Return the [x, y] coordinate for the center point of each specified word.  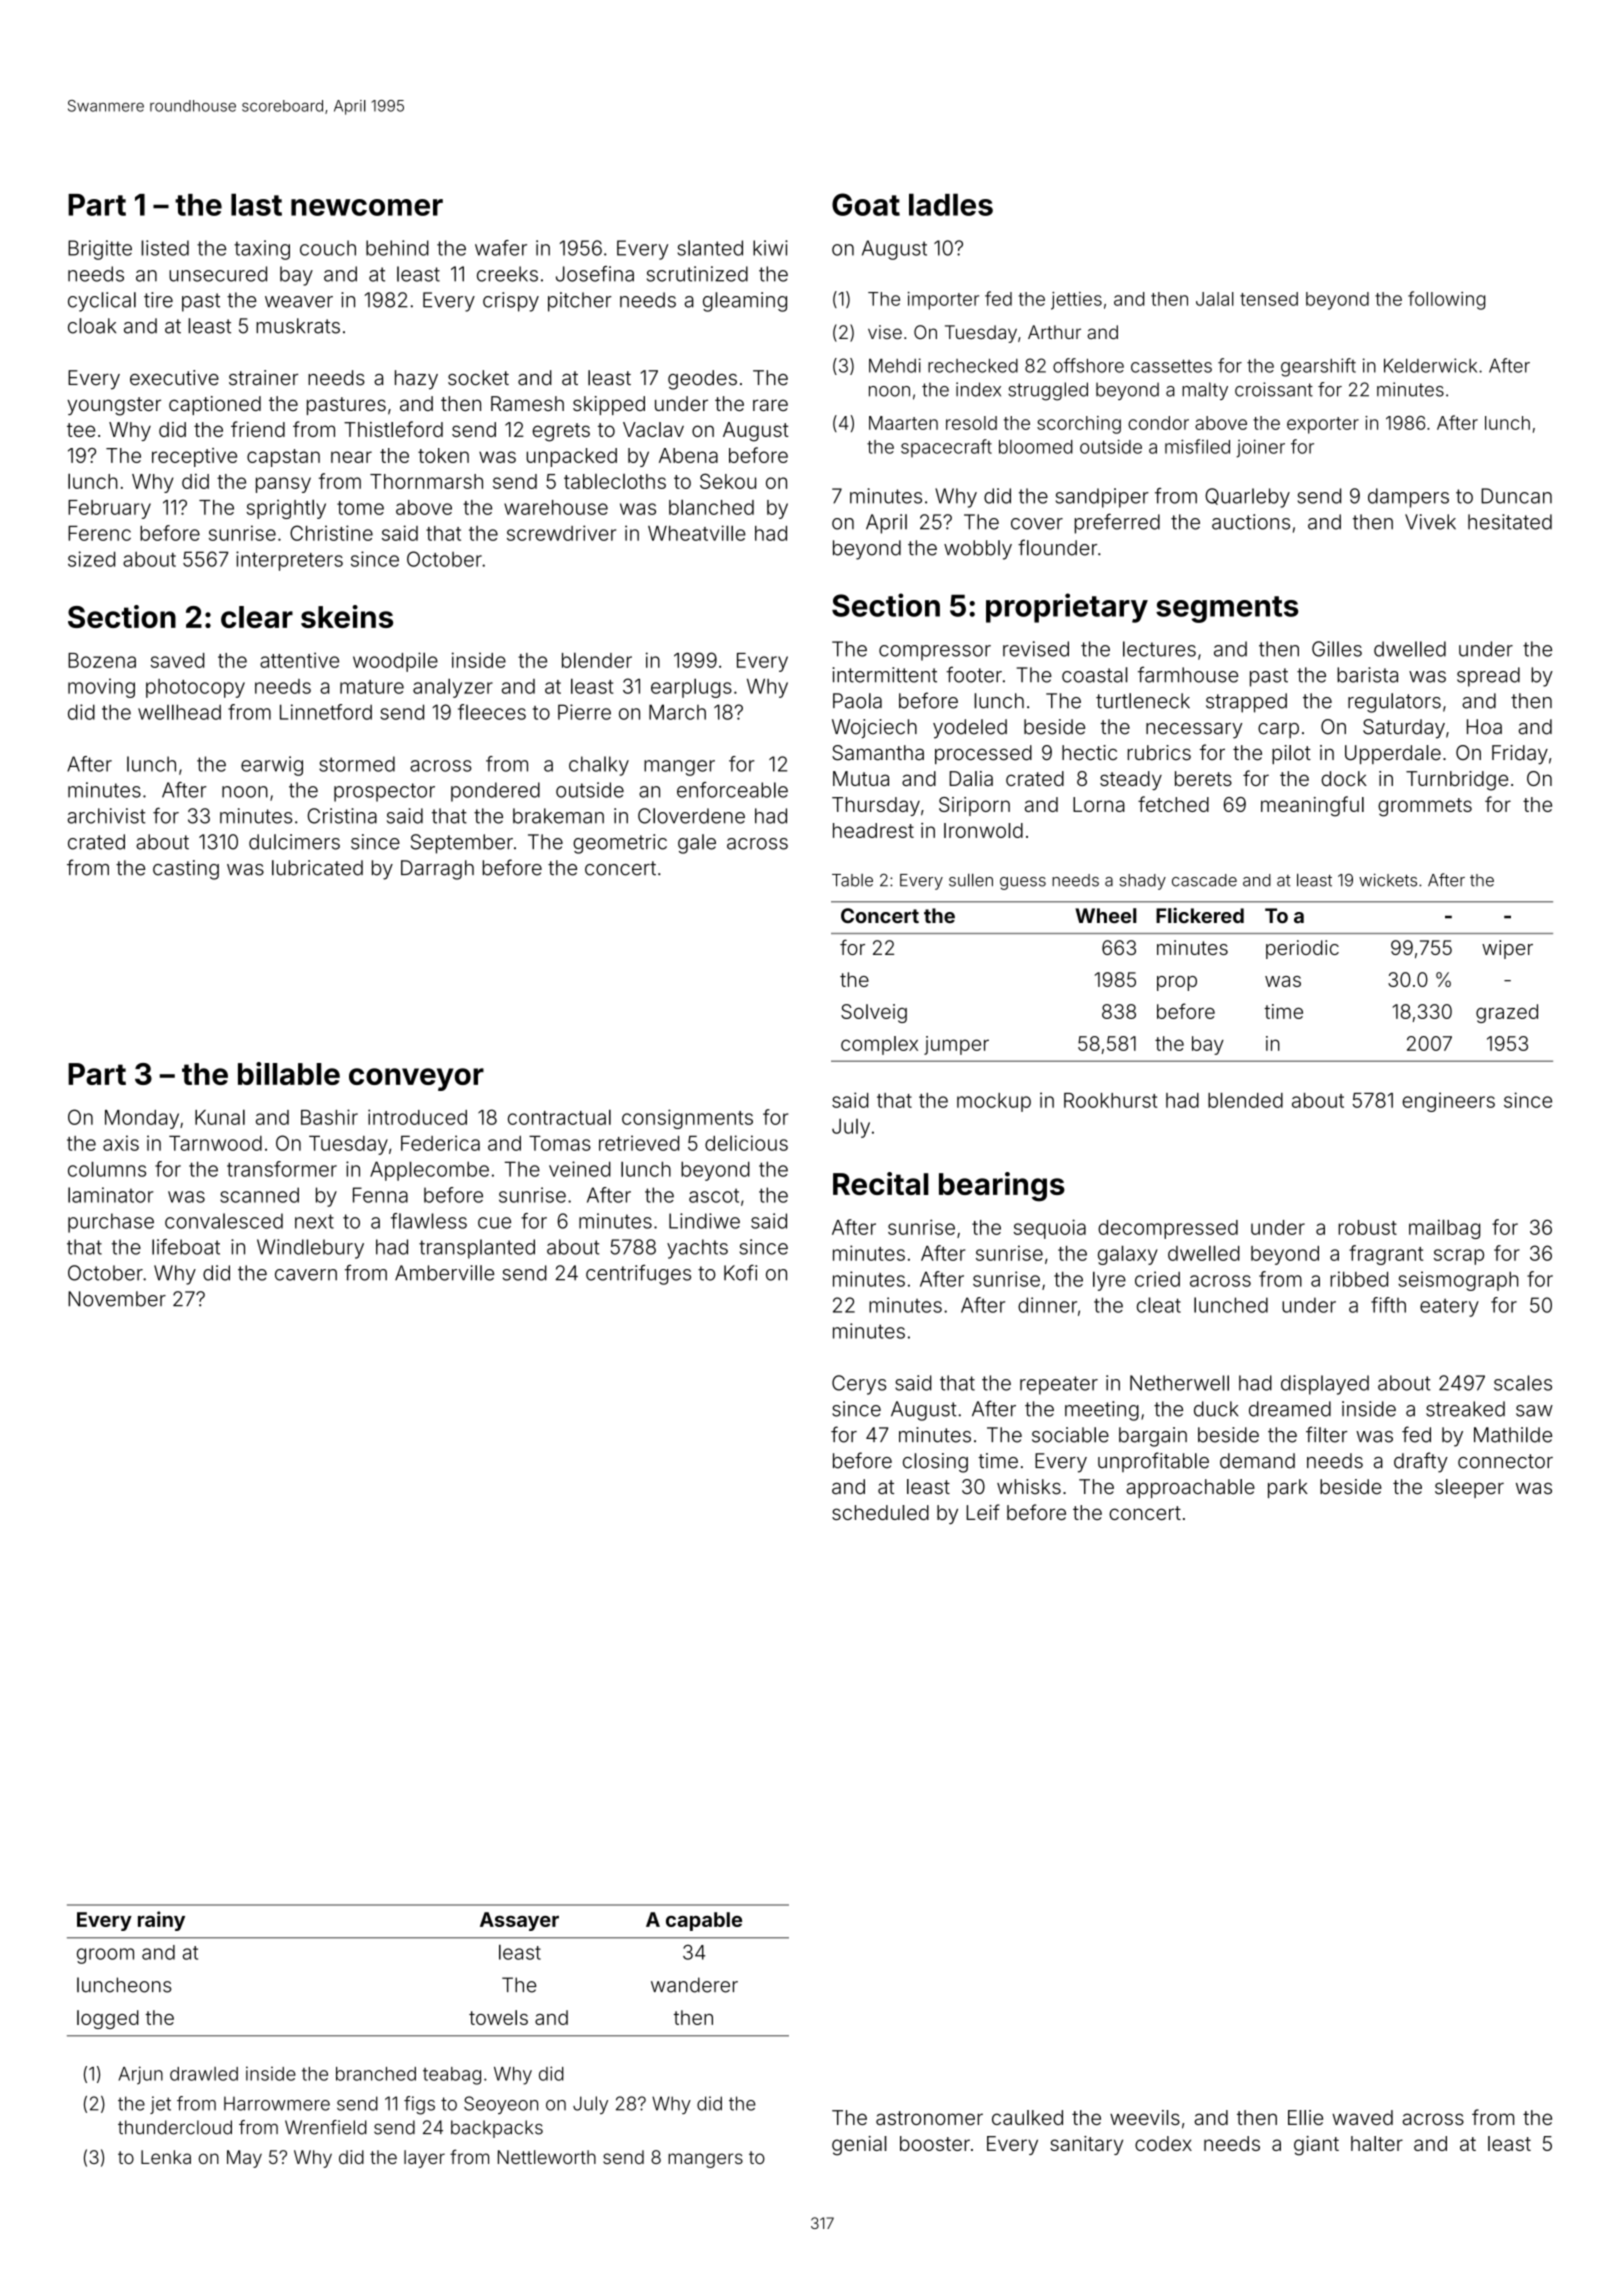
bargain [1153, 1437]
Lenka [166, 2157]
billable [289, 1073]
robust [1368, 1227]
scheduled [880, 1512]
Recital [881, 1183]
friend [258, 429]
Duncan [1516, 496]
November [117, 1299]
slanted [710, 248]
